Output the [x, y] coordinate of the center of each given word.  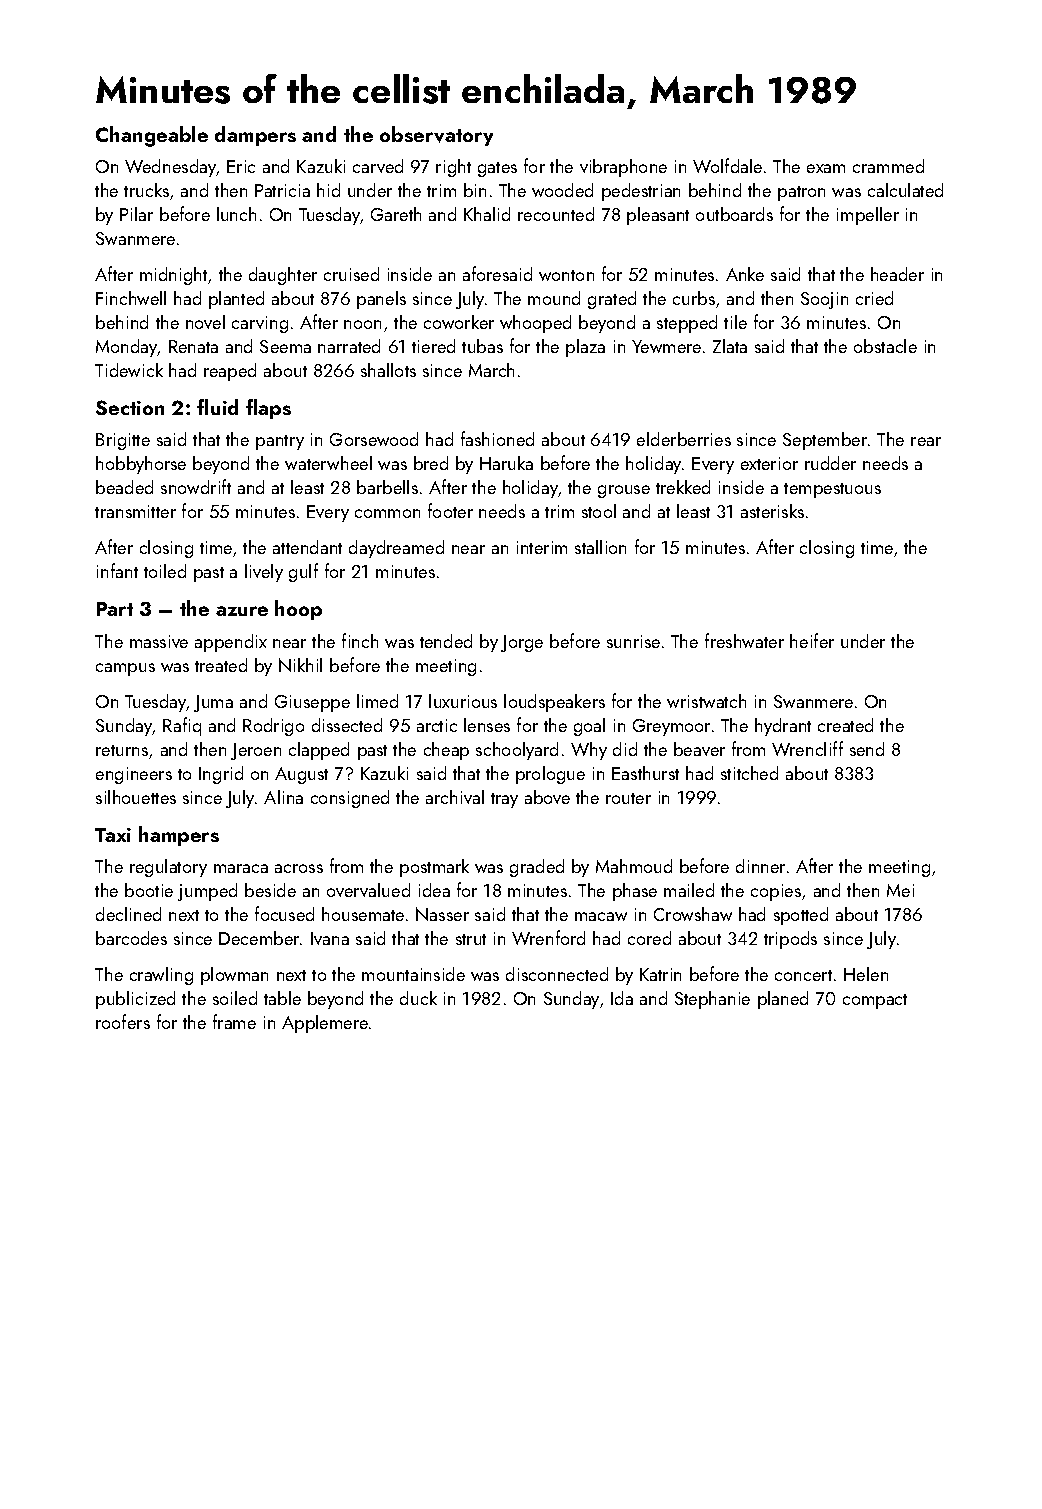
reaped [230, 372]
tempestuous [832, 490]
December [259, 938]
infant [117, 570]
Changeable [152, 136]
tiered [433, 346]
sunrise [633, 641]
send [867, 749]
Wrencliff [807, 748]
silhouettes [136, 797]
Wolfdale [727, 165]
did [625, 749]
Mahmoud [634, 866]
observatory [436, 136]
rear [926, 441]
